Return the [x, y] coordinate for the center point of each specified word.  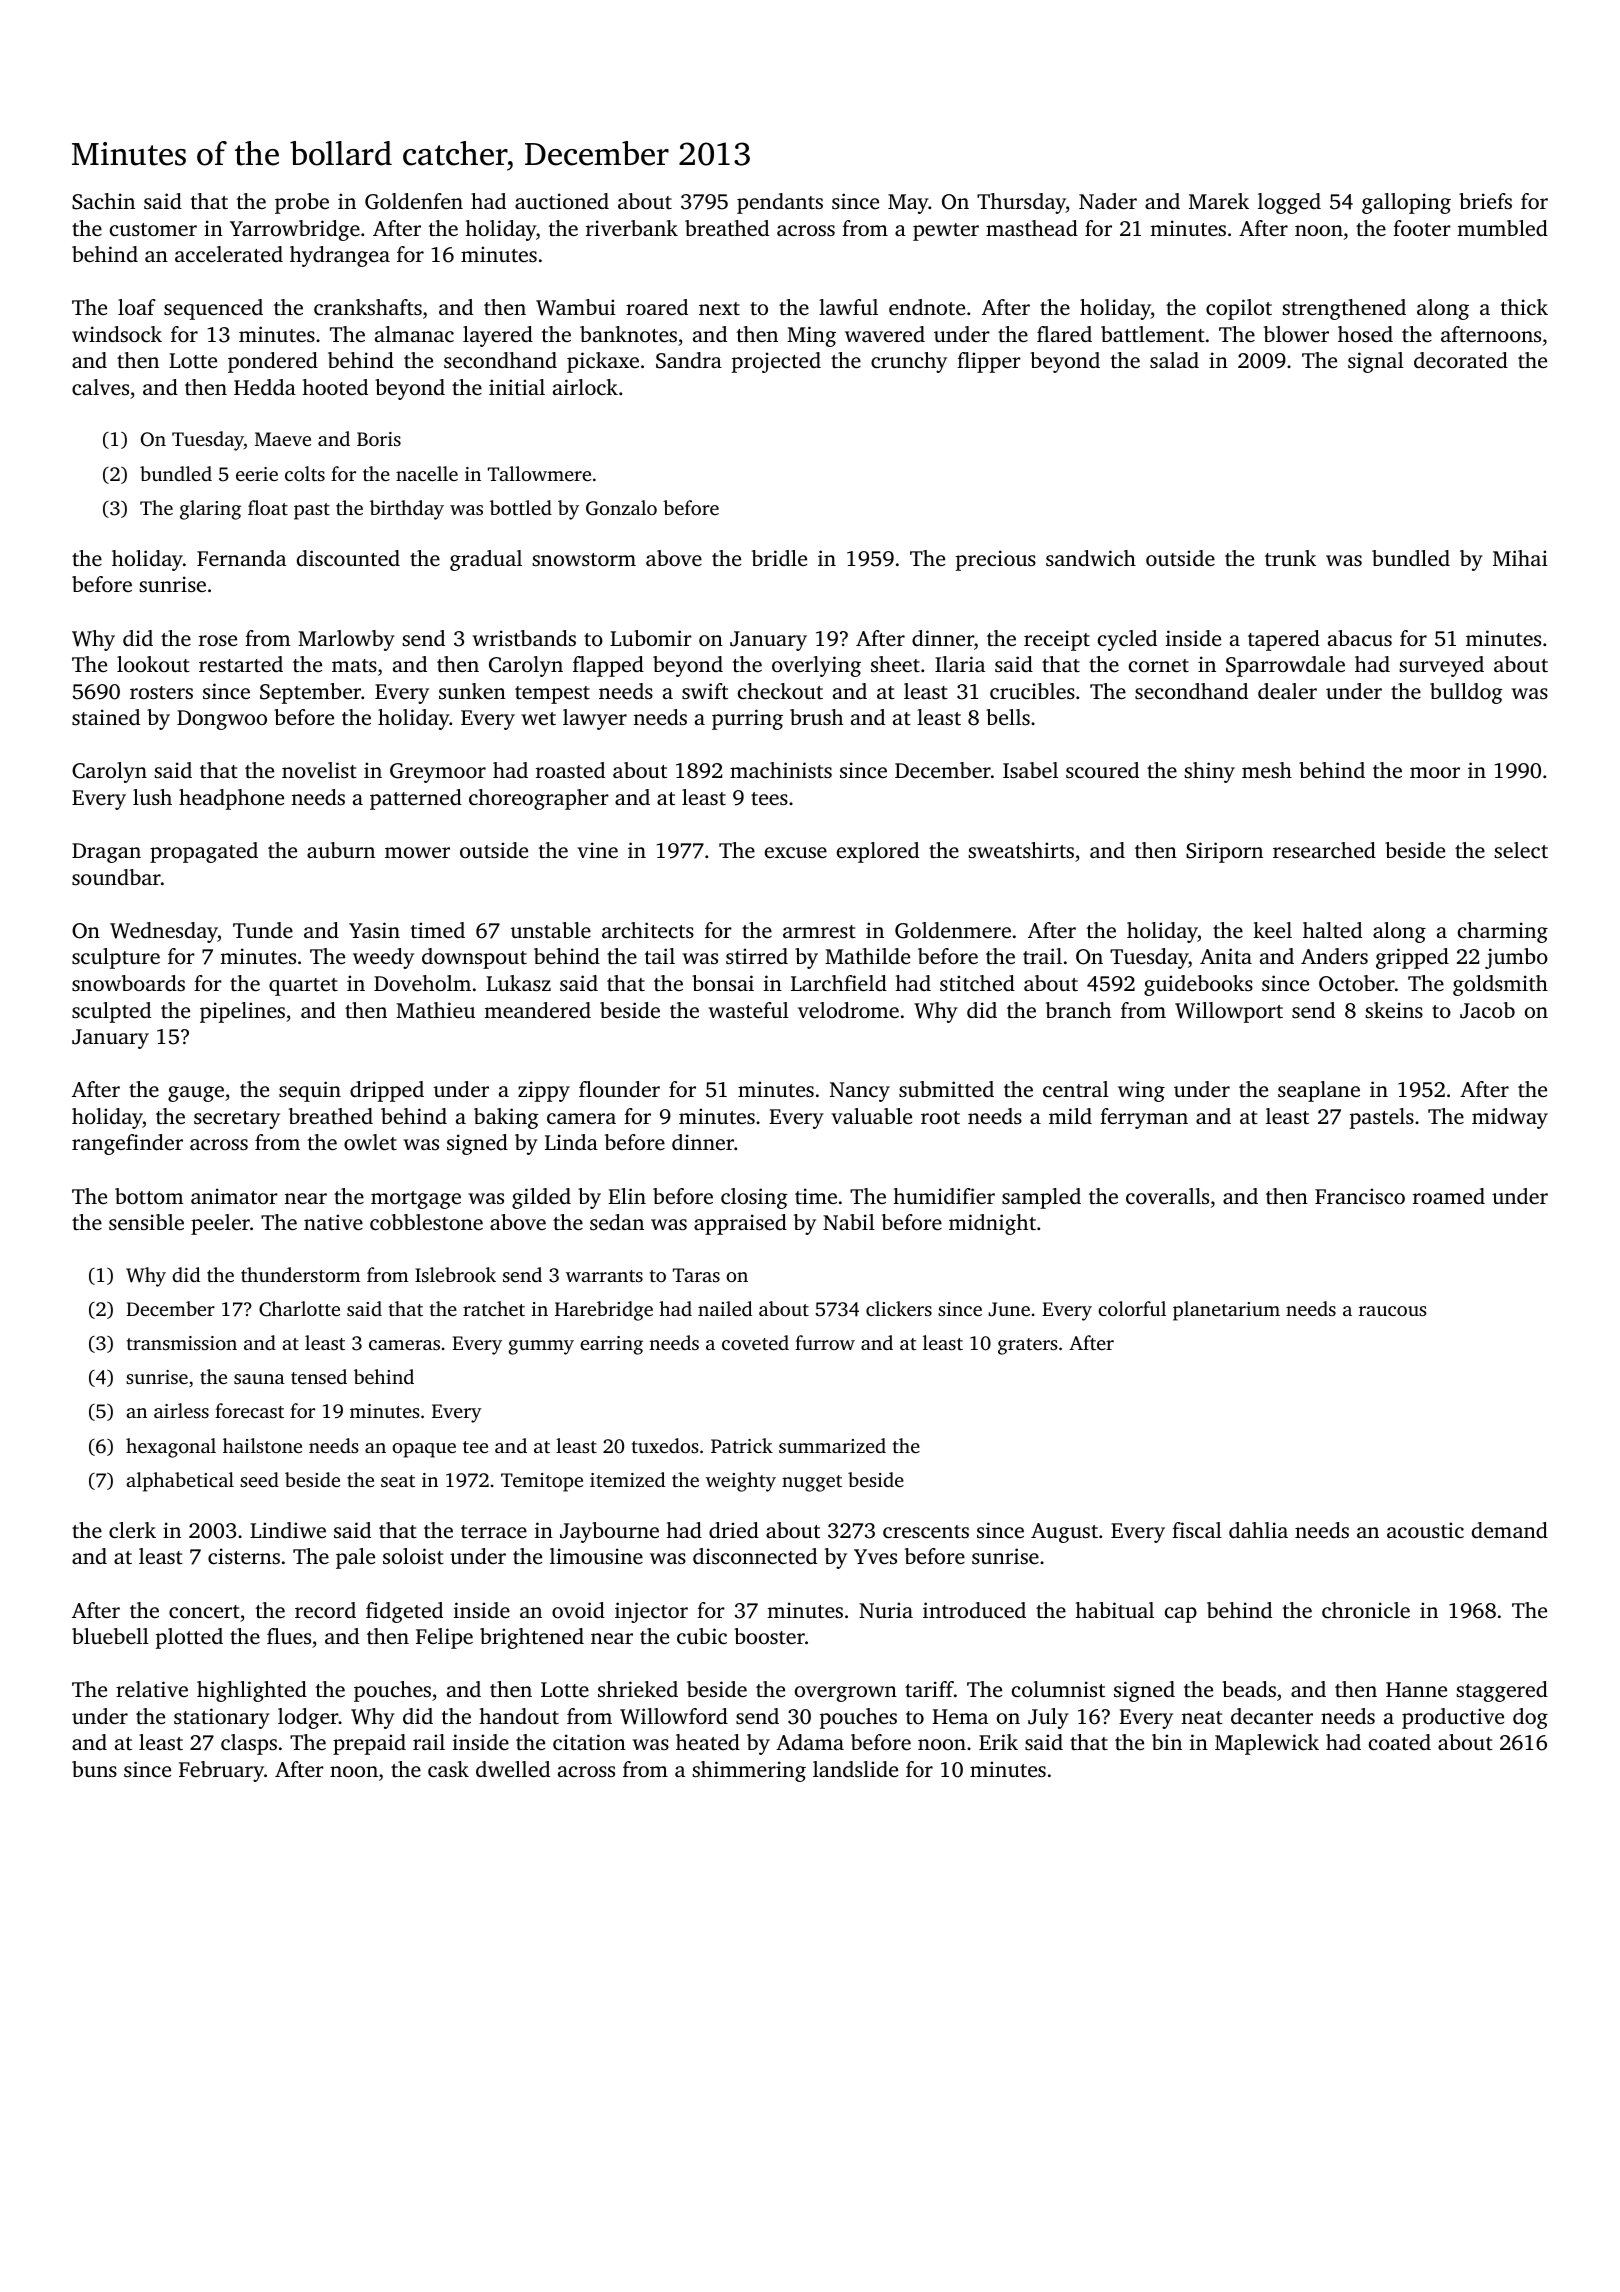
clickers [899, 1308]
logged [1289, 203]
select [1521, 850]
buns [94, 1769]
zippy [544, 1091]
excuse [796, 852]
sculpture [116, 958]
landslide [855, 1769]
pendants [780, 203]
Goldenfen [414, 201]
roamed [1449, 1196]
